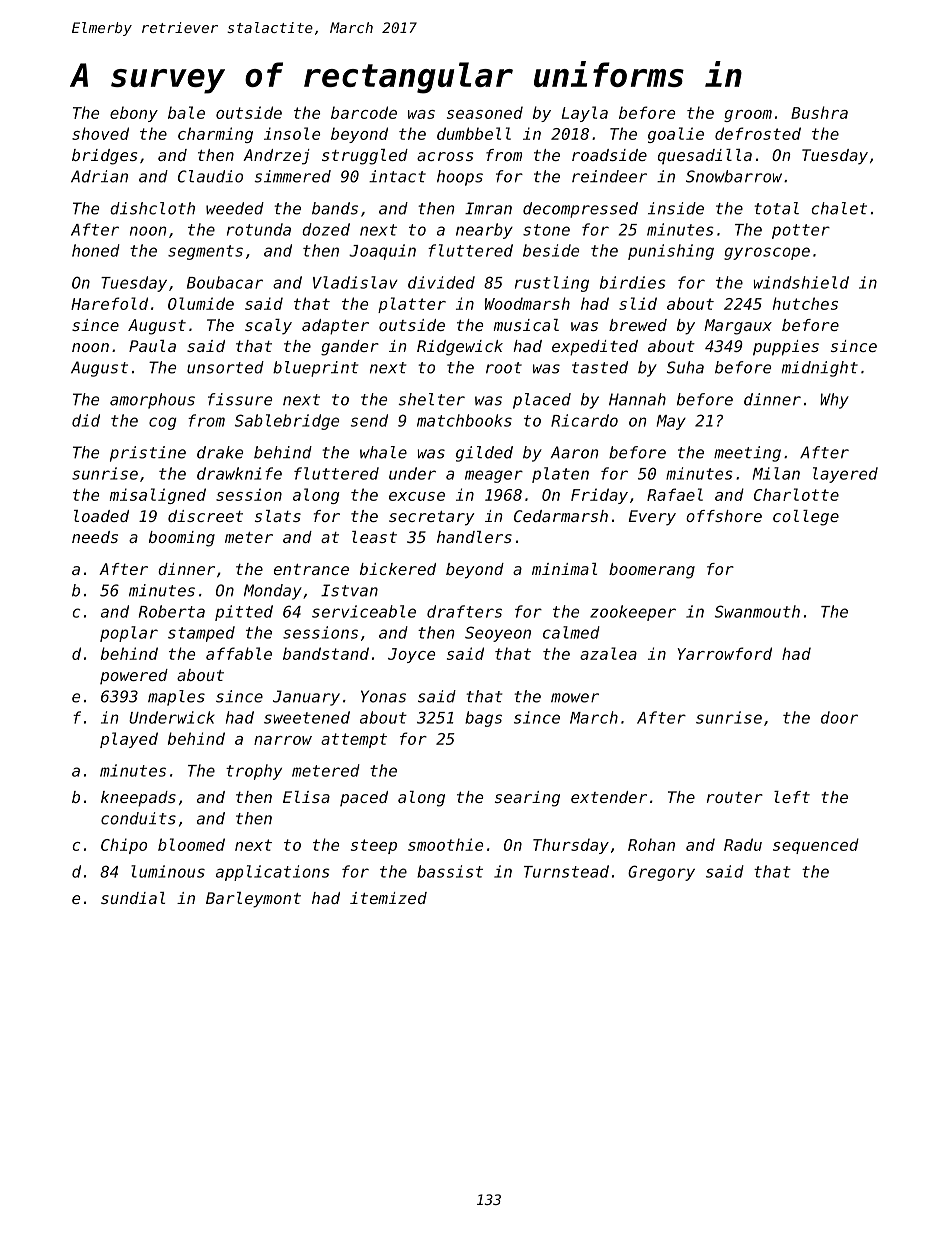 Image resolution: width=952 pixels, height=1233 pixels. What do you see at coordinates (268, 327) in the screenshot?
I see `scaly` at bounding box center [268, 327].
